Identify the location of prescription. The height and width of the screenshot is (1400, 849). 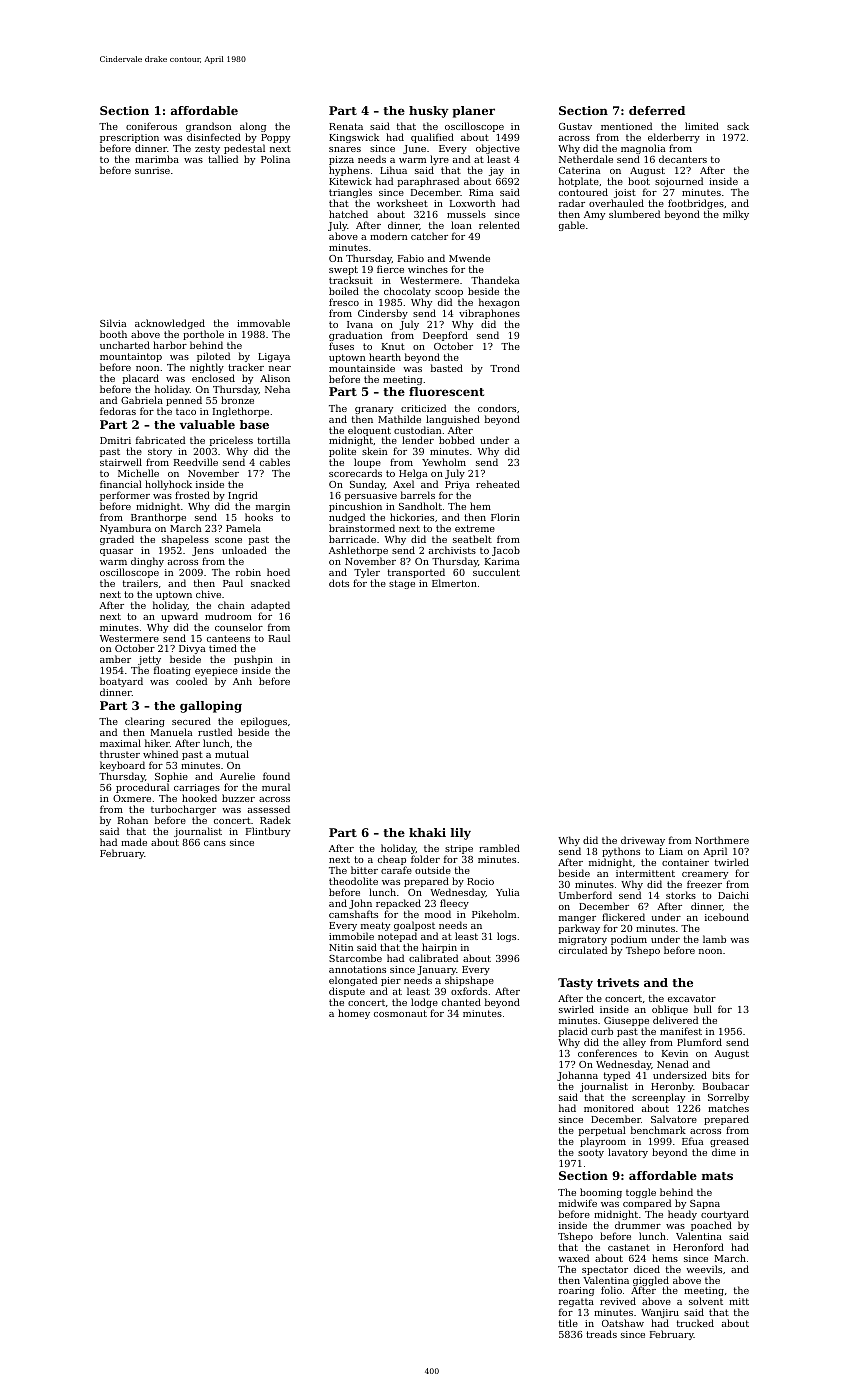
(129, 139).
